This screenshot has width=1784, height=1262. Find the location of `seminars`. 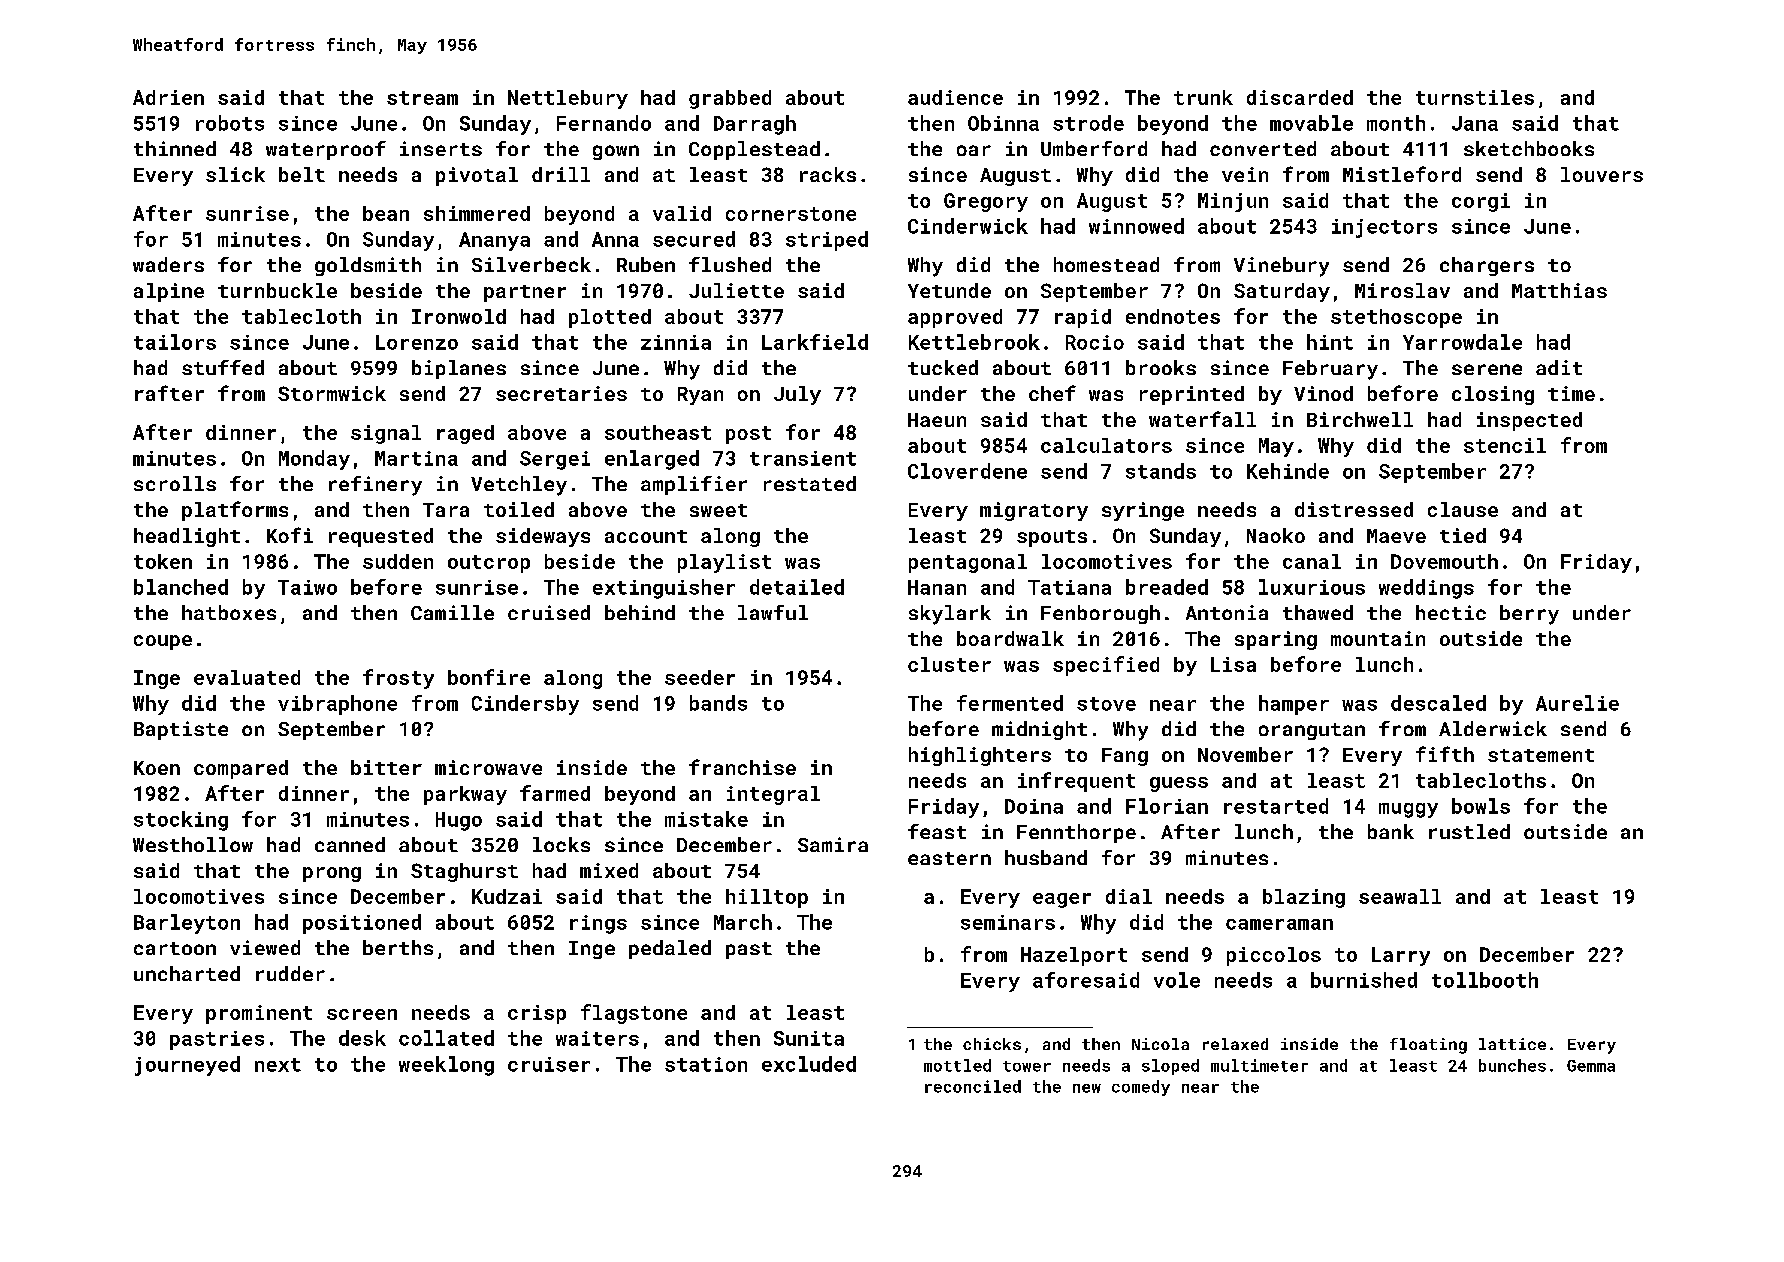

seminars is located at coordinates (1008, 922).
